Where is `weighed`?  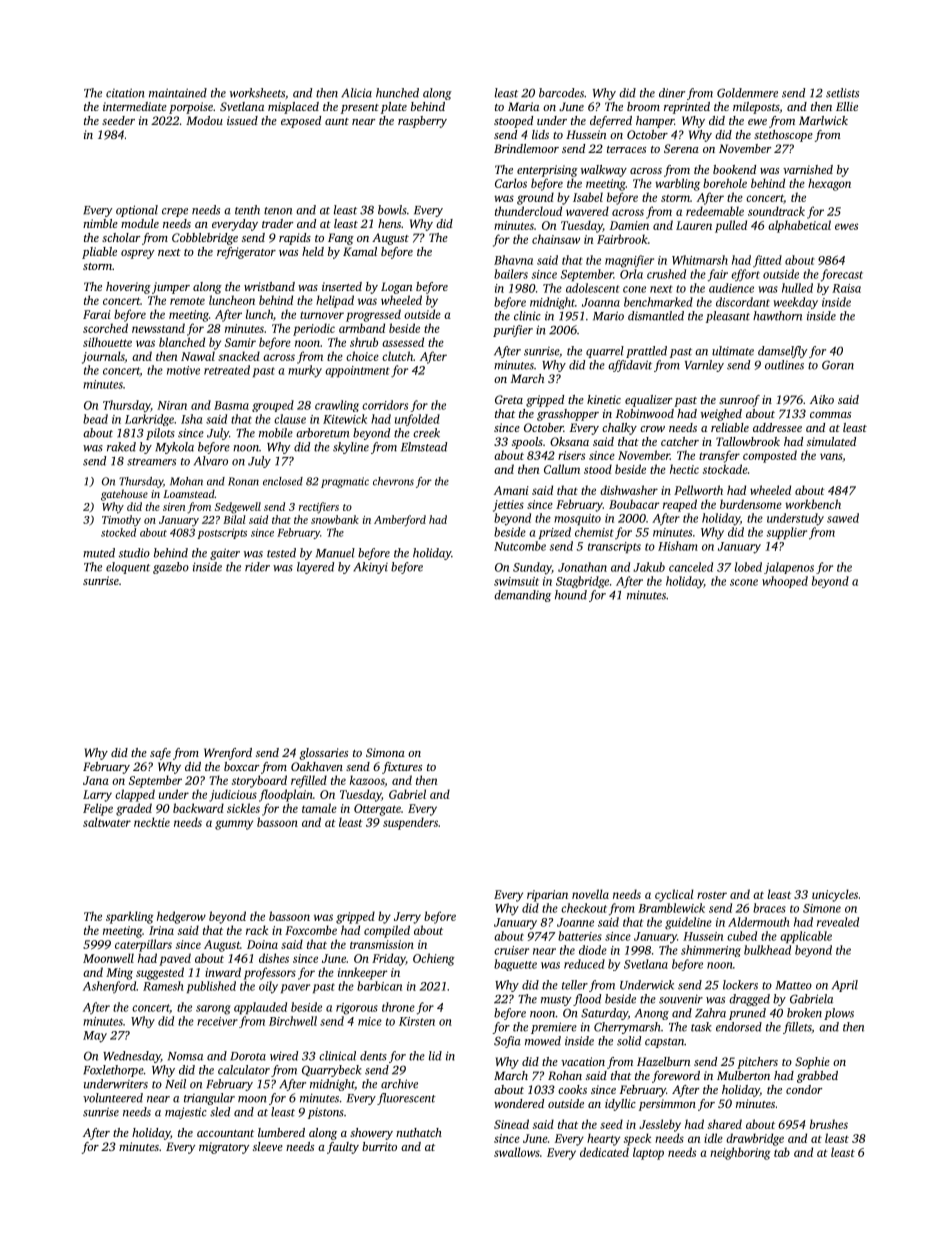 weighed is located at coordinates (721, 415).
